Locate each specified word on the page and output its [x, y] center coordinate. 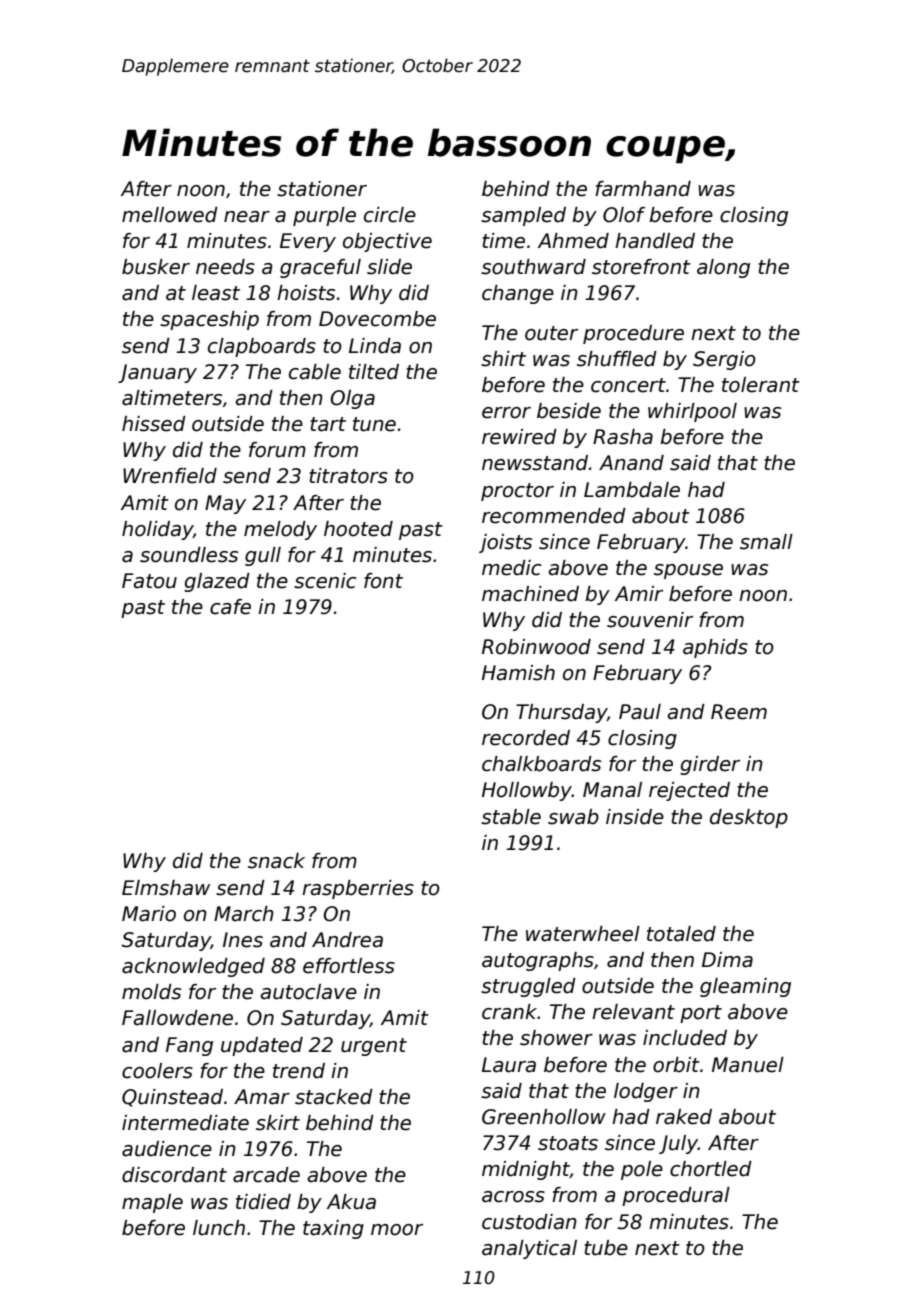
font [383, 581]
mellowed [170, 215]
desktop [749, 818]
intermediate [185, 1123]
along [723, 268]
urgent [374, 1047]
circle [390, 215]
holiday [157, 530]
